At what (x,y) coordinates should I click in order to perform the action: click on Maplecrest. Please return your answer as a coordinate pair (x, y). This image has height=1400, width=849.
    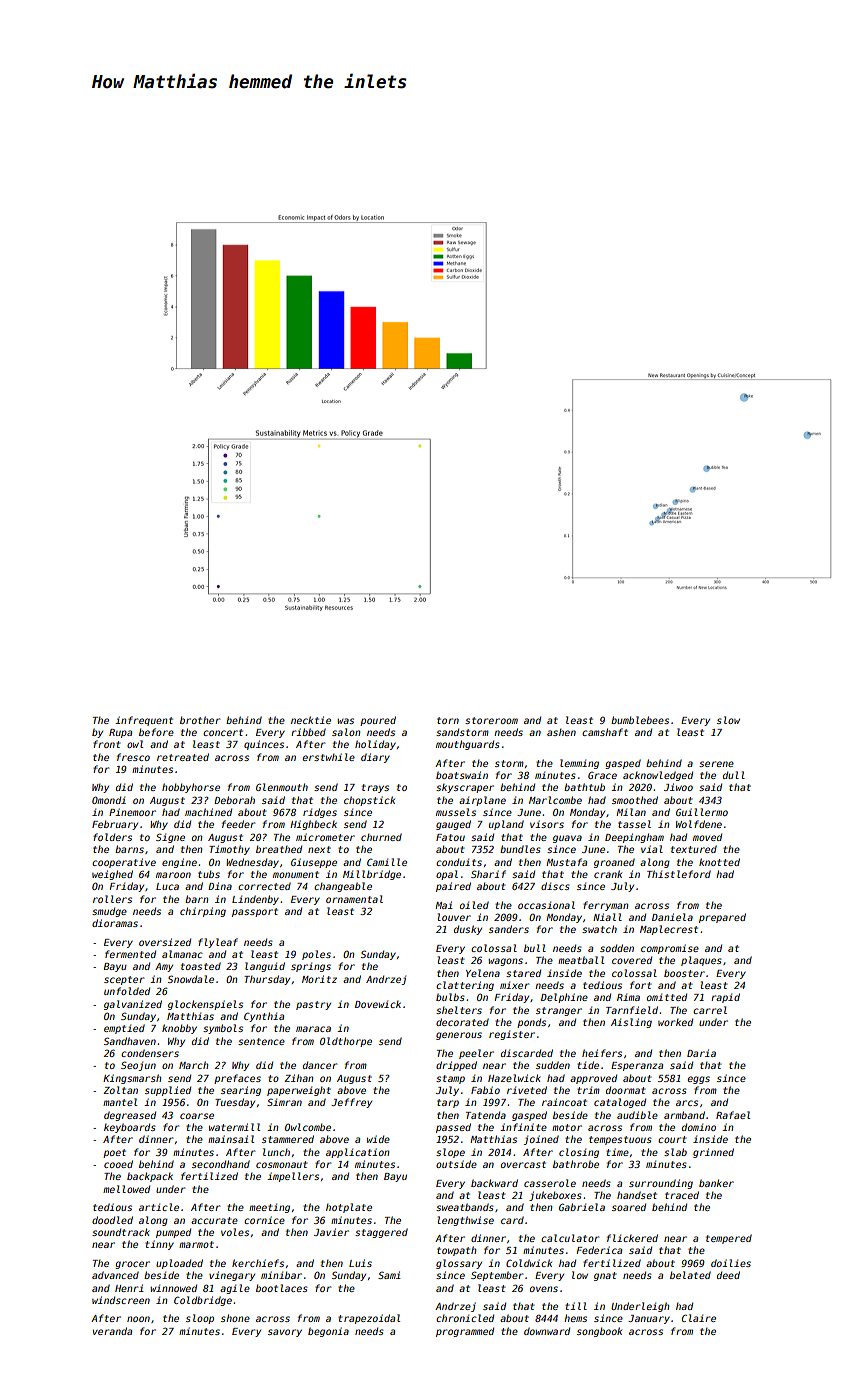
    Looking at the image, I should click on (669, 930).
